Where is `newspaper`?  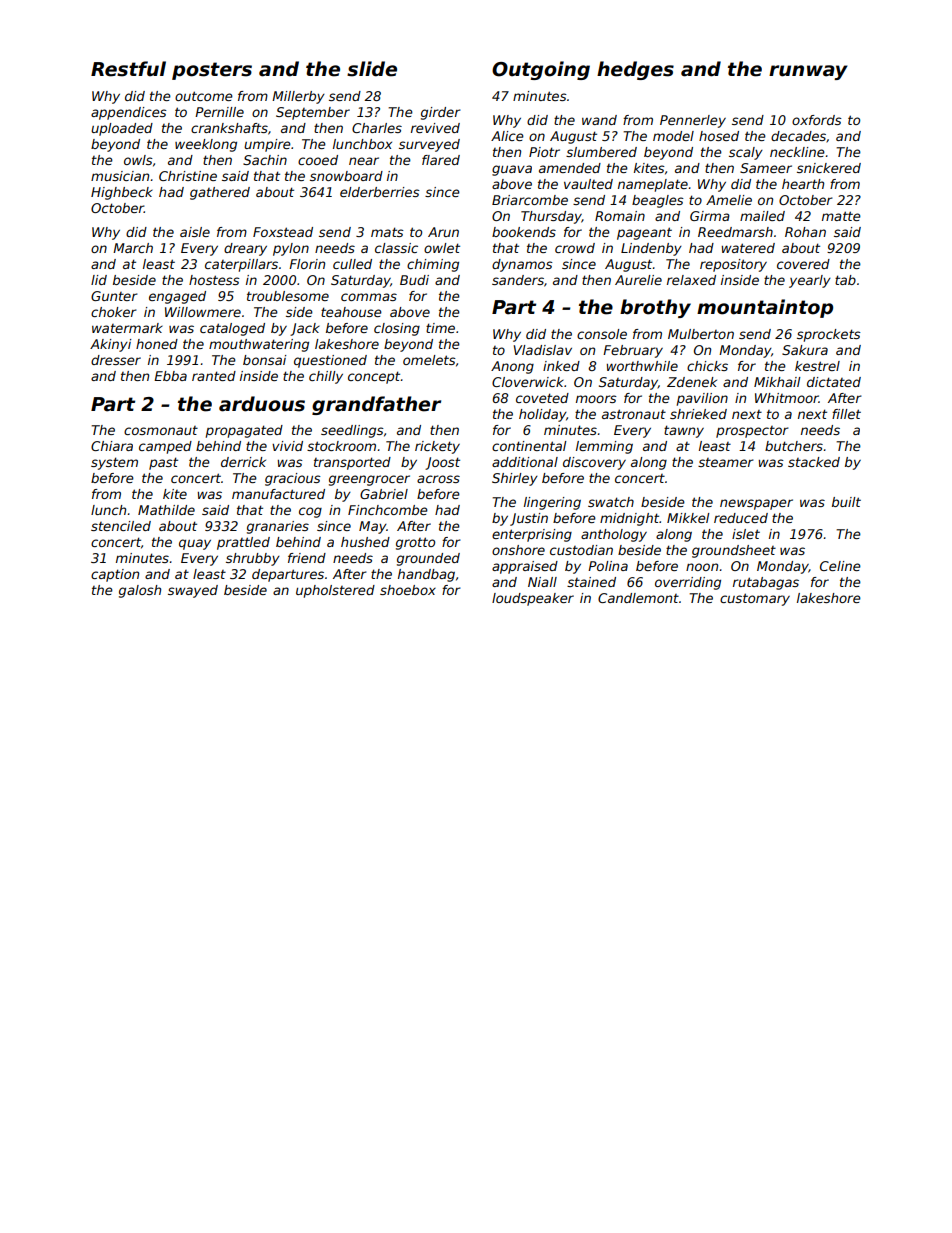 newspaper is located at coordinates (756, 504).
